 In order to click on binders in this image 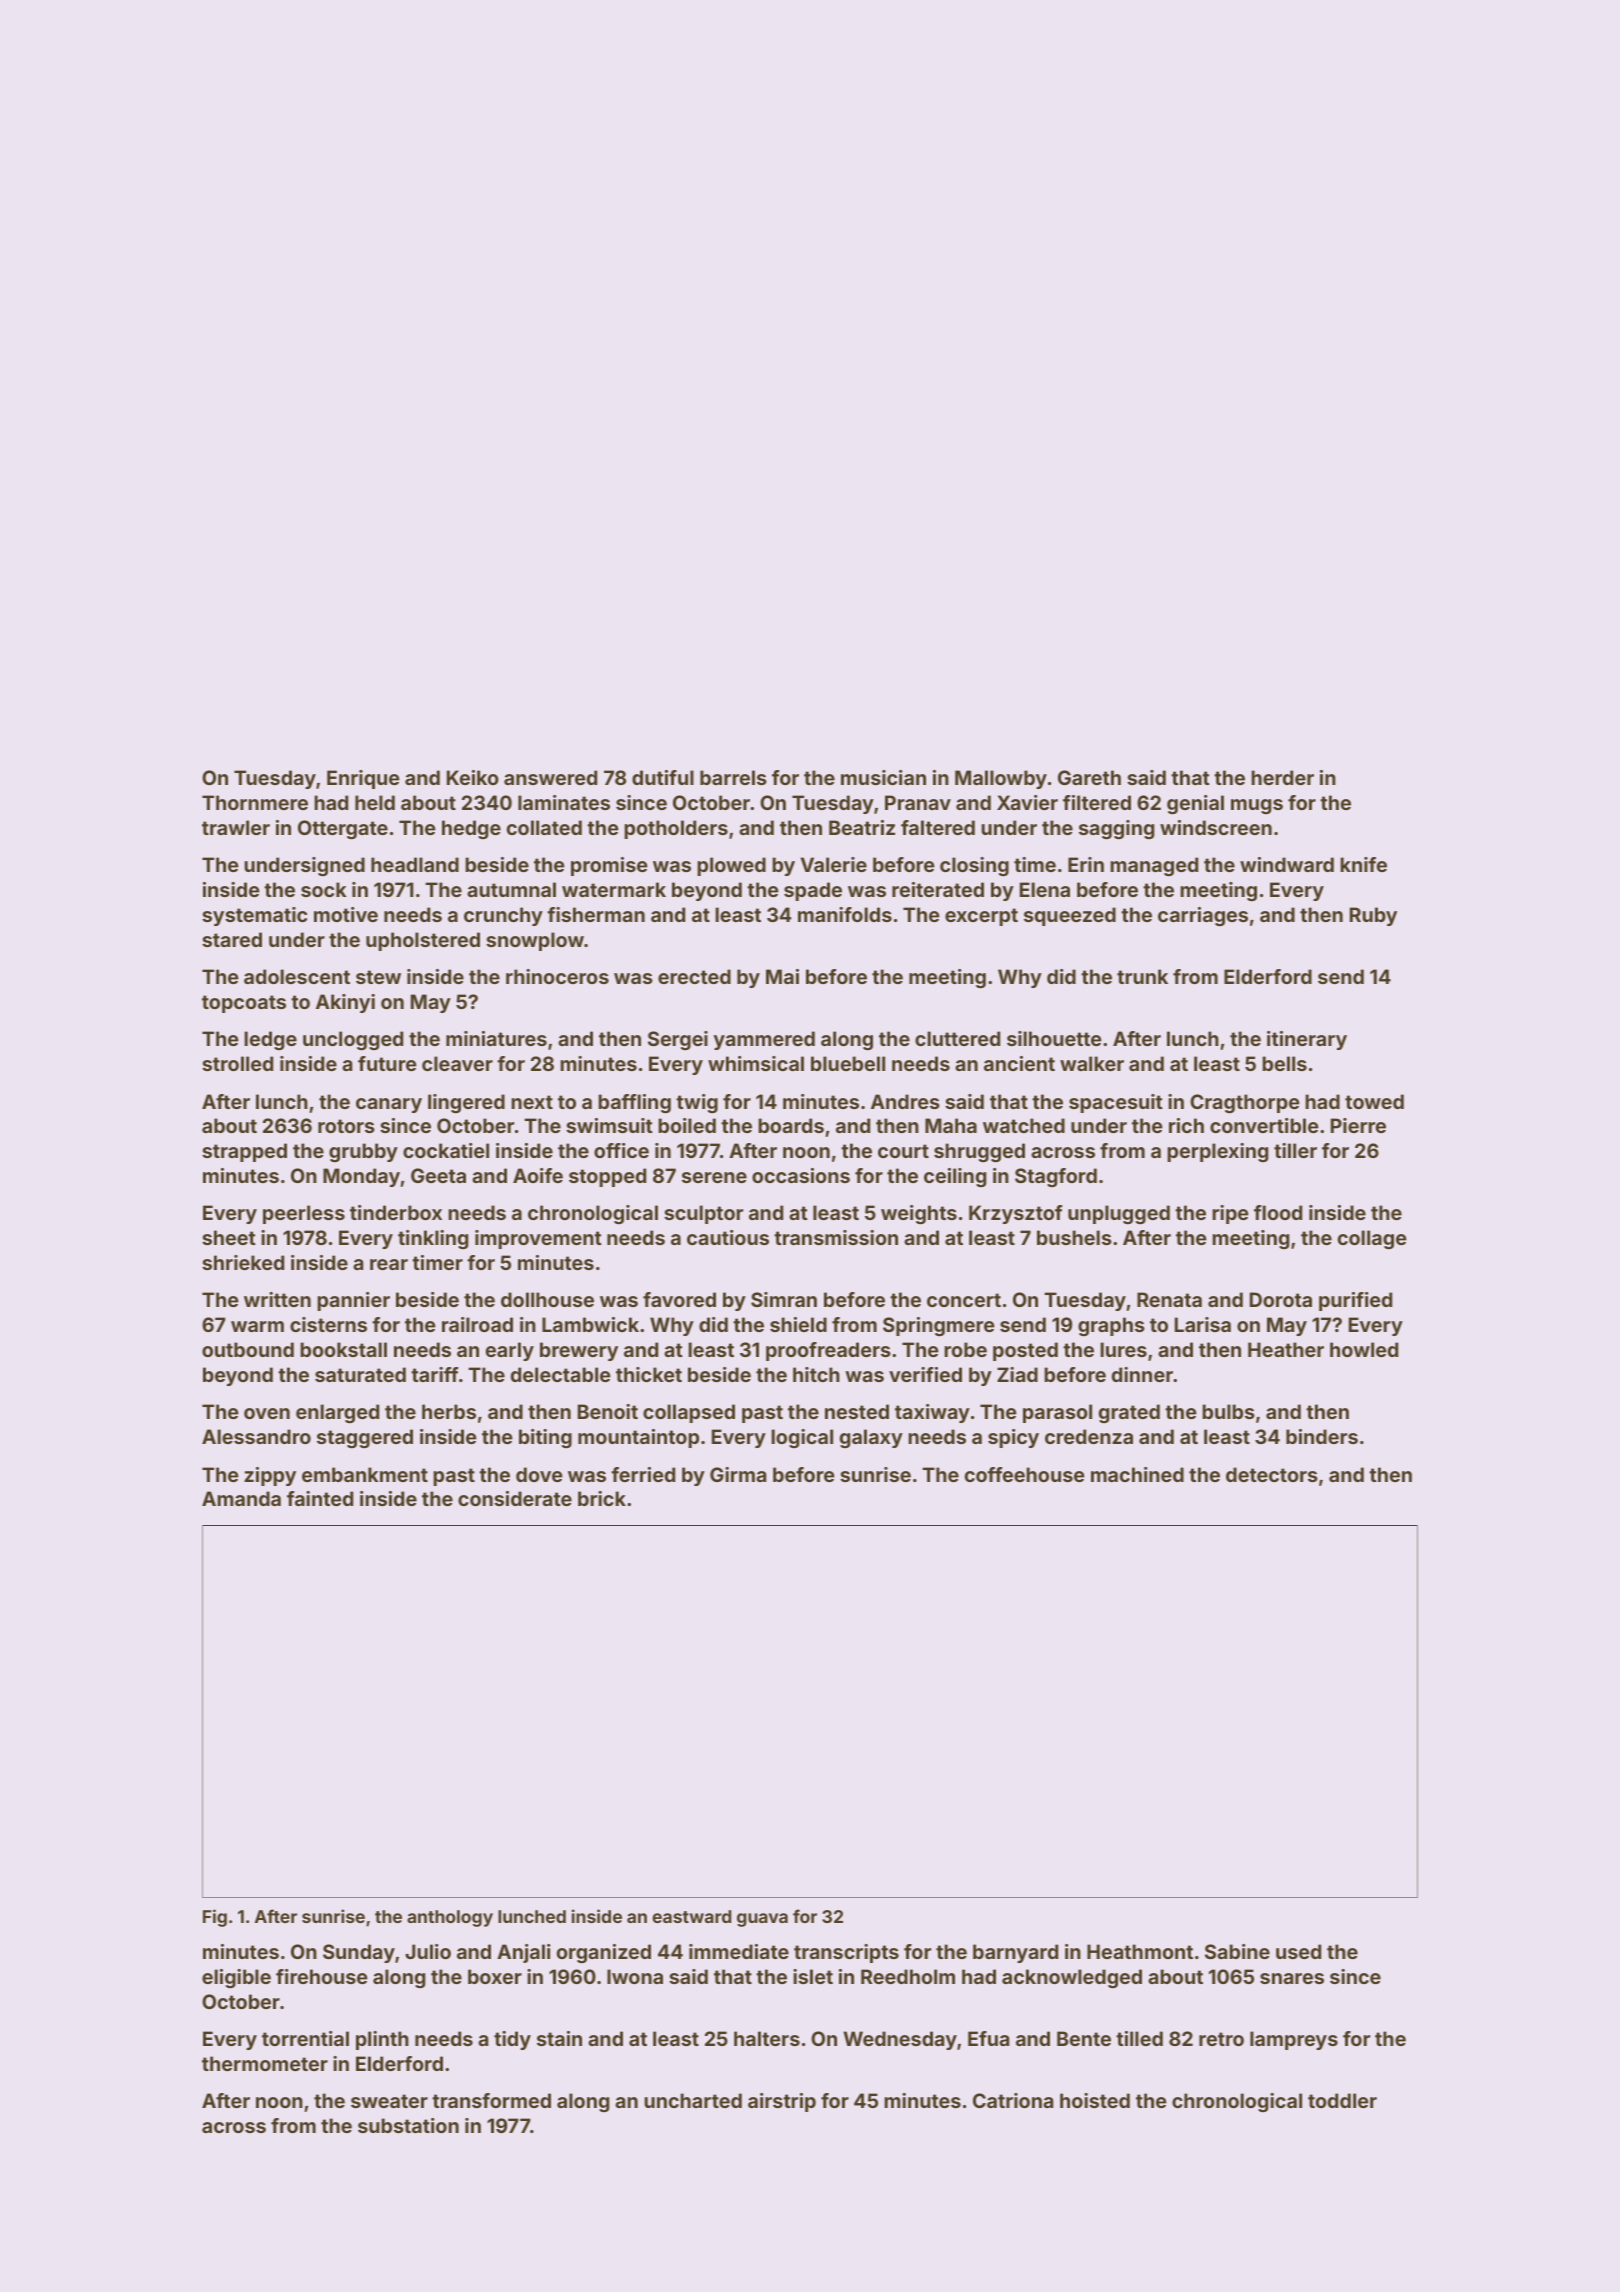, I will do `click(1322, 1436)`.
